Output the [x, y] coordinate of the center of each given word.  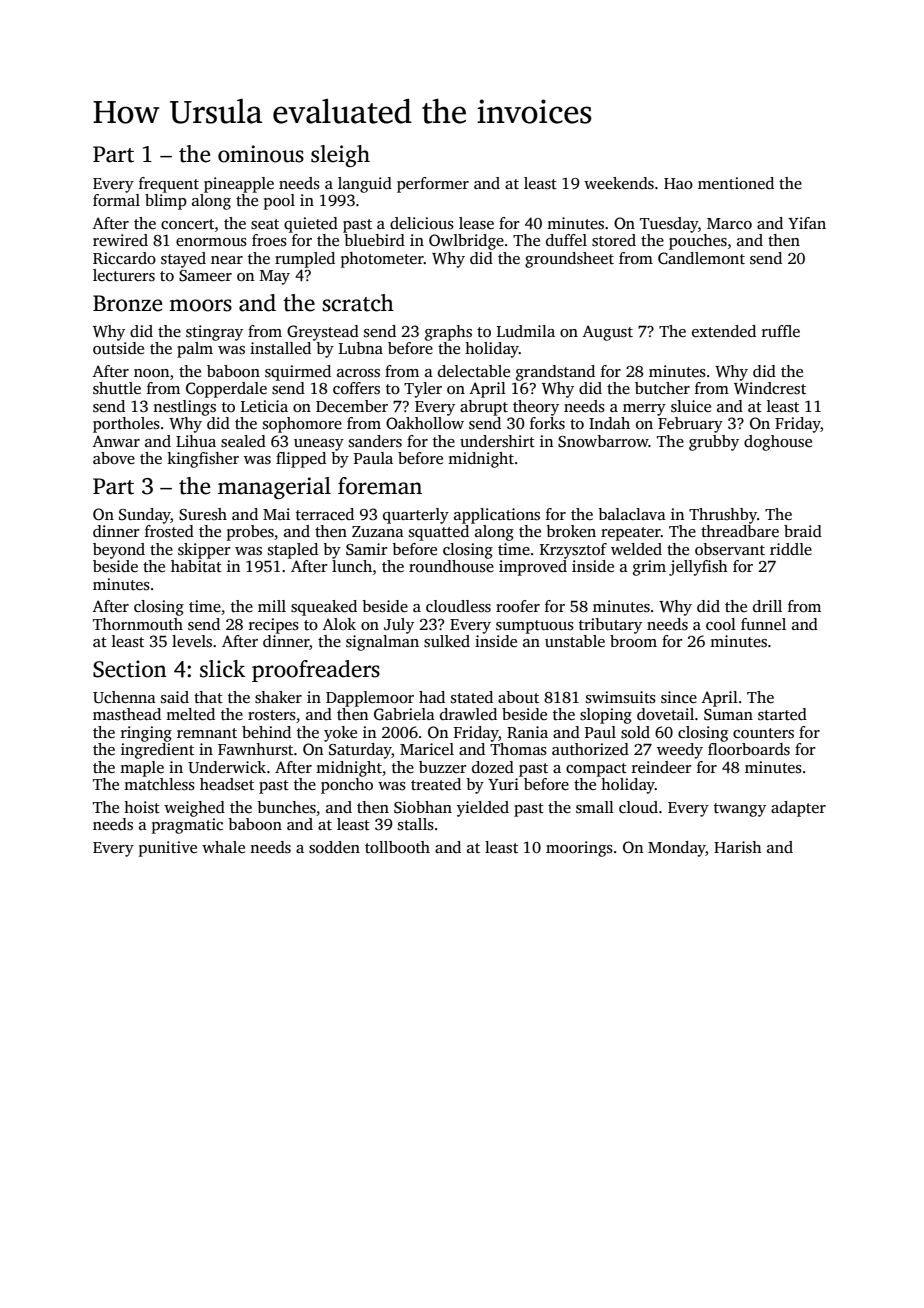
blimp [166, 202]
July [399, 626]
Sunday [145, 516]
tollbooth [397, 847]
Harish [738, 847]
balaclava [632, 514]
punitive [168, 849]
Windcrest [770, 388]
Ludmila [526, 331]
